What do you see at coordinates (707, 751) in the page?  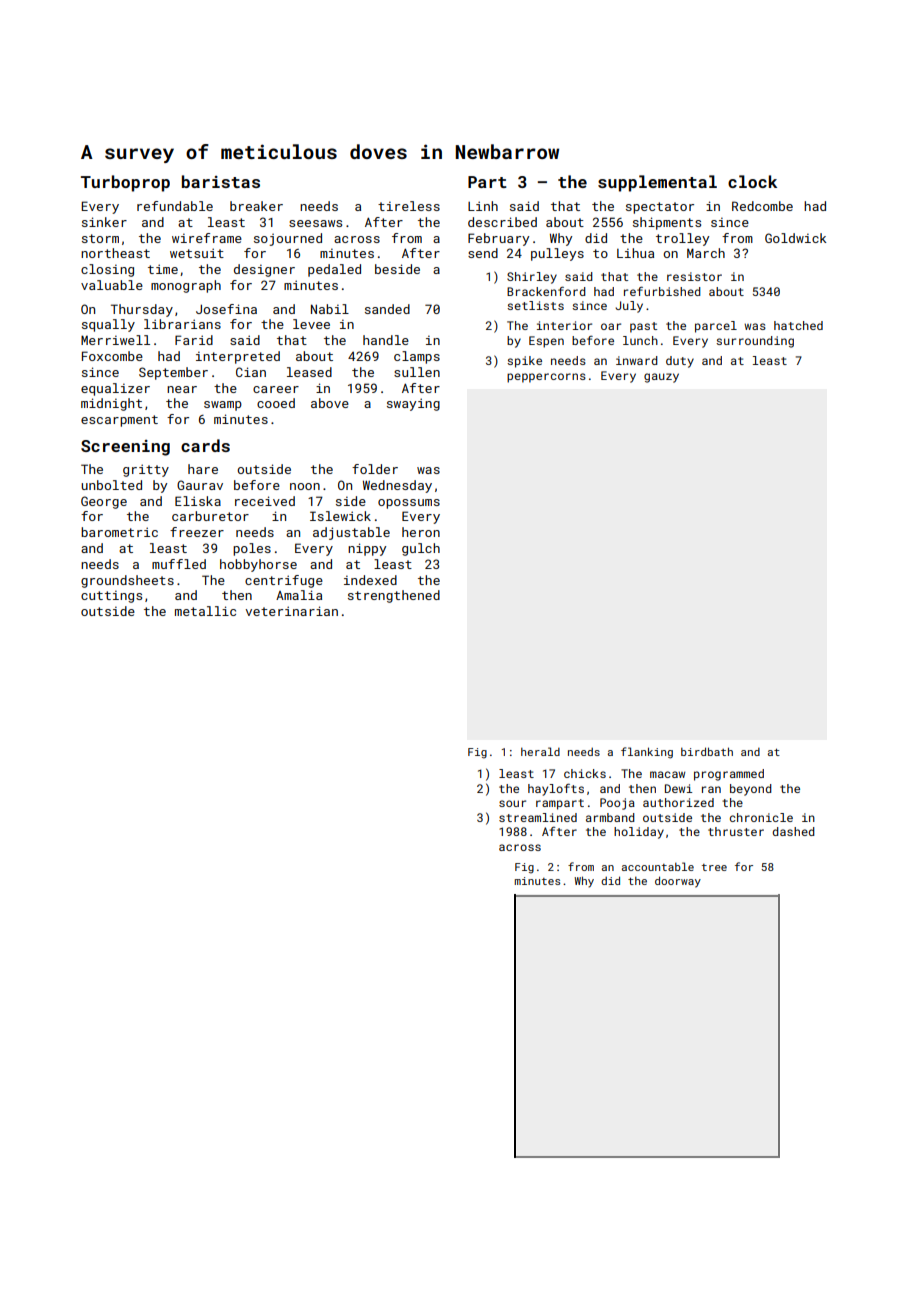 I see `birdbath` at bounding box center [707, 751].
